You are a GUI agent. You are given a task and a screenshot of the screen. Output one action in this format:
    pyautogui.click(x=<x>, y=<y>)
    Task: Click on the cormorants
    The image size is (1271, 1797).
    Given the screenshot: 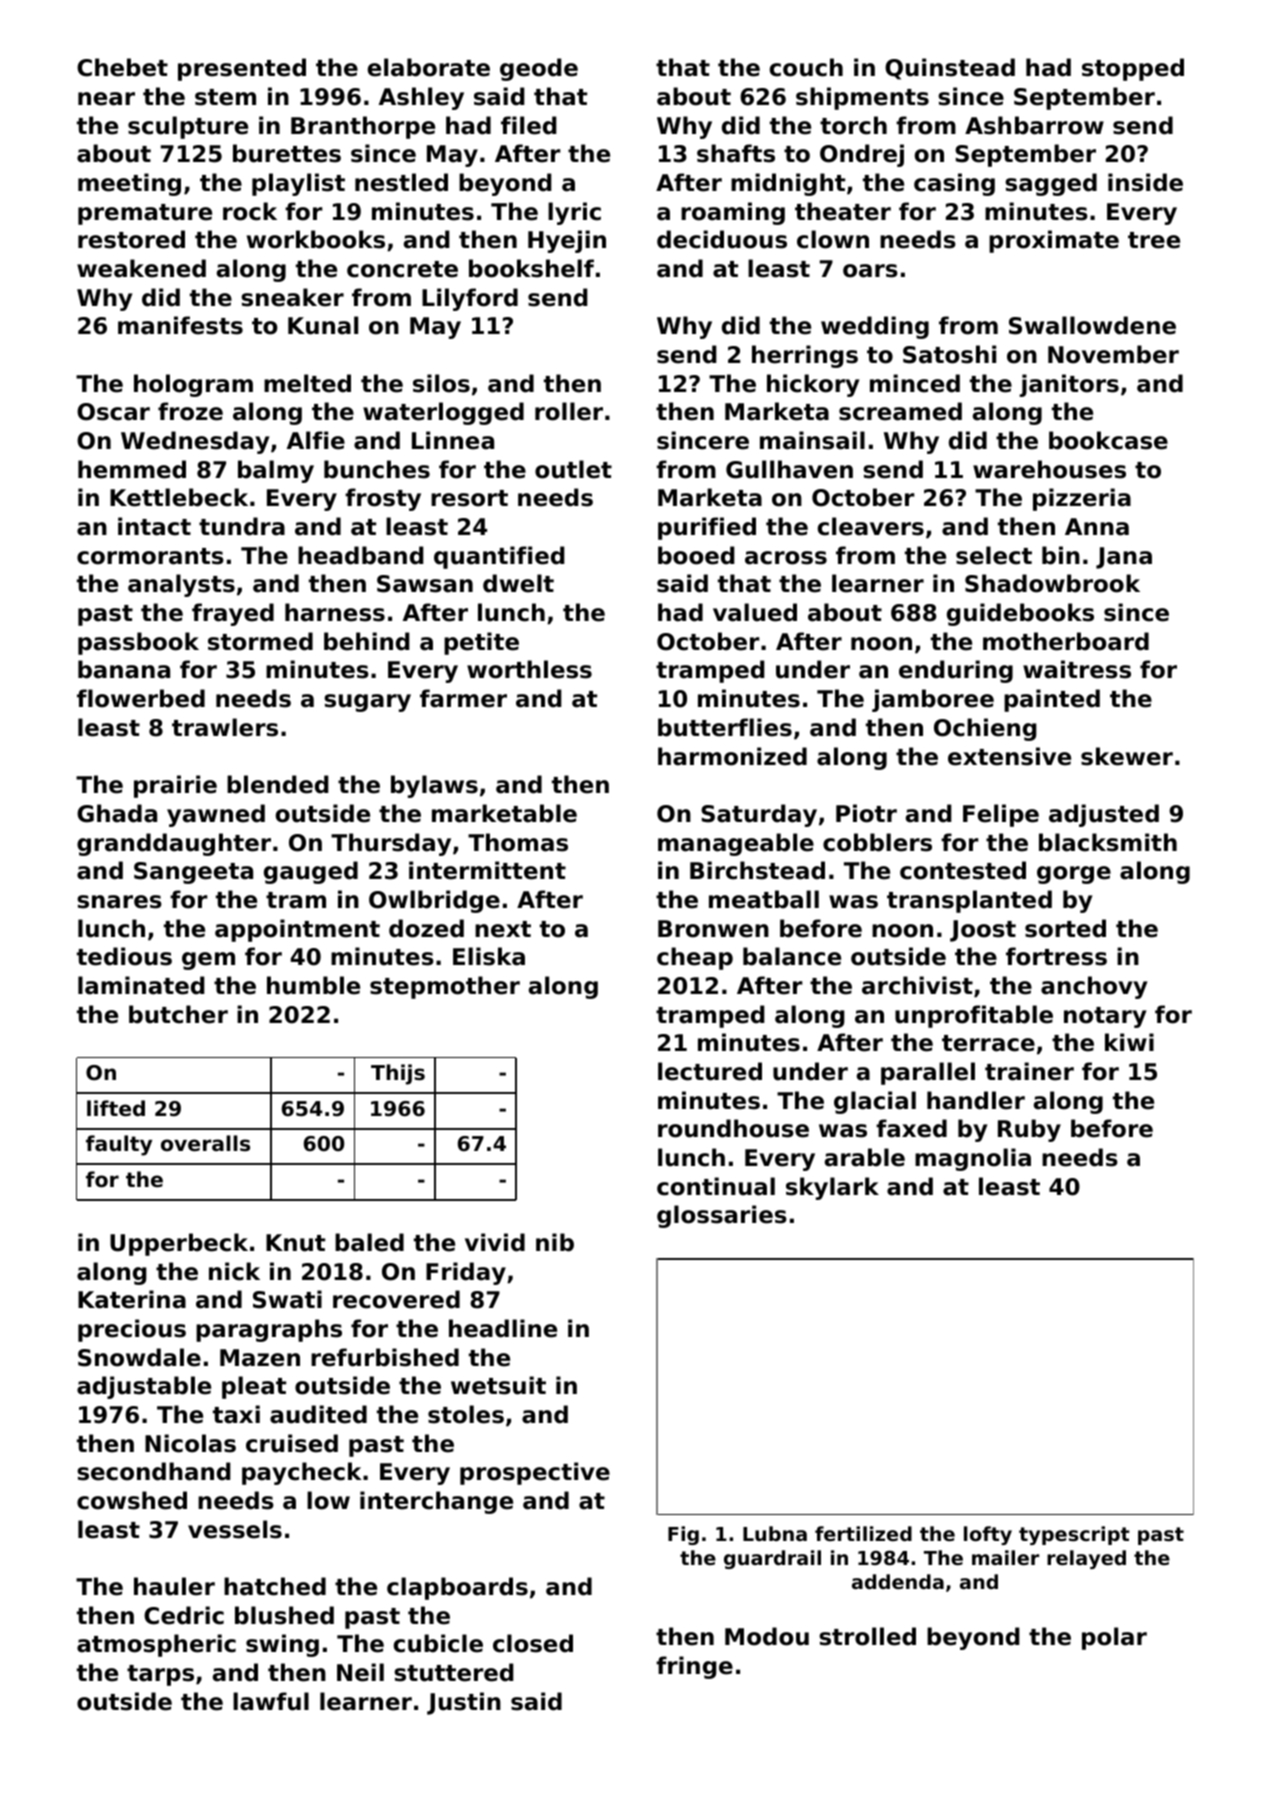 What is the action you would take?
    pyautogui.click(x=150, y=556)
